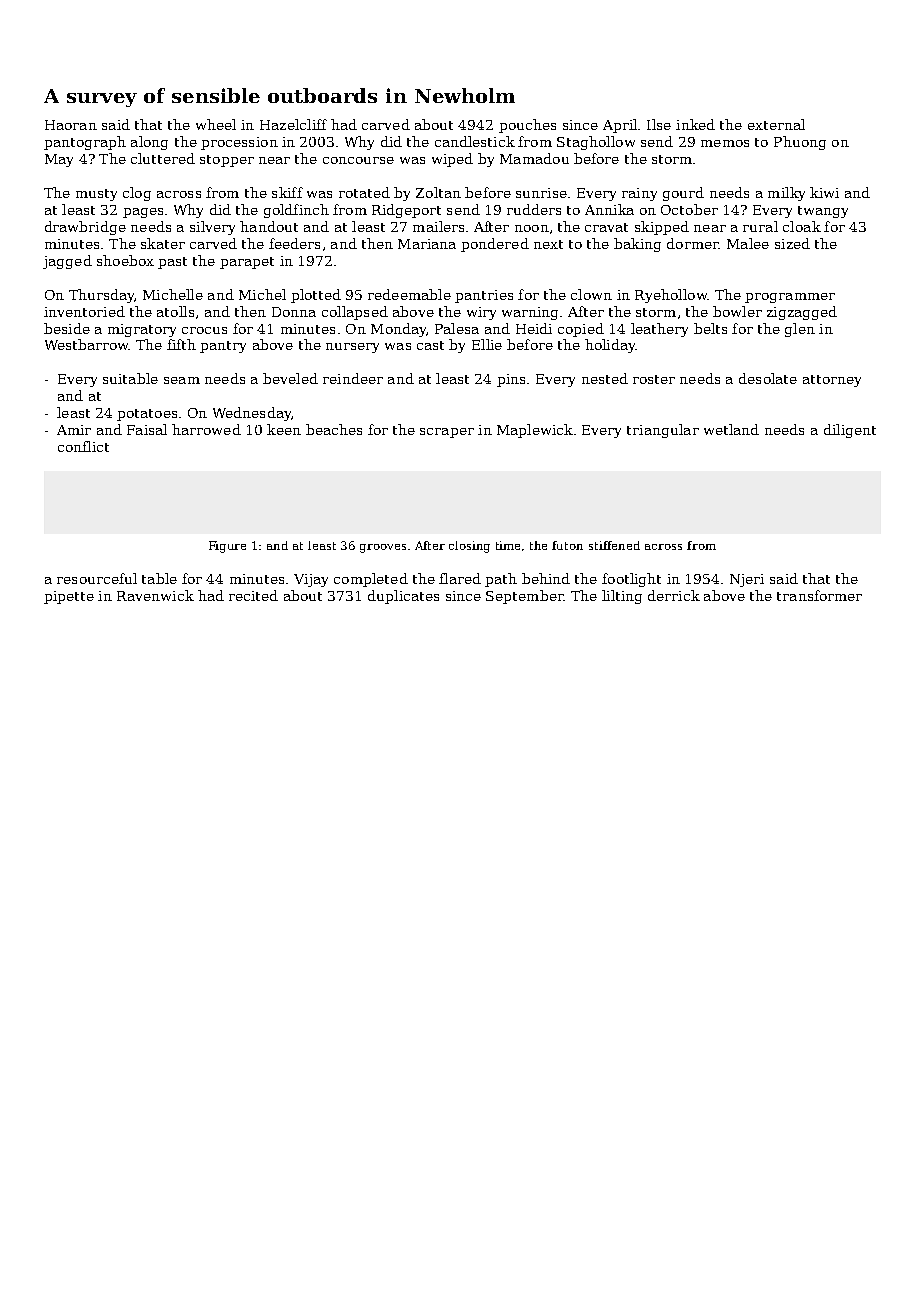  I want to click on triangular, so click(663, 431).
